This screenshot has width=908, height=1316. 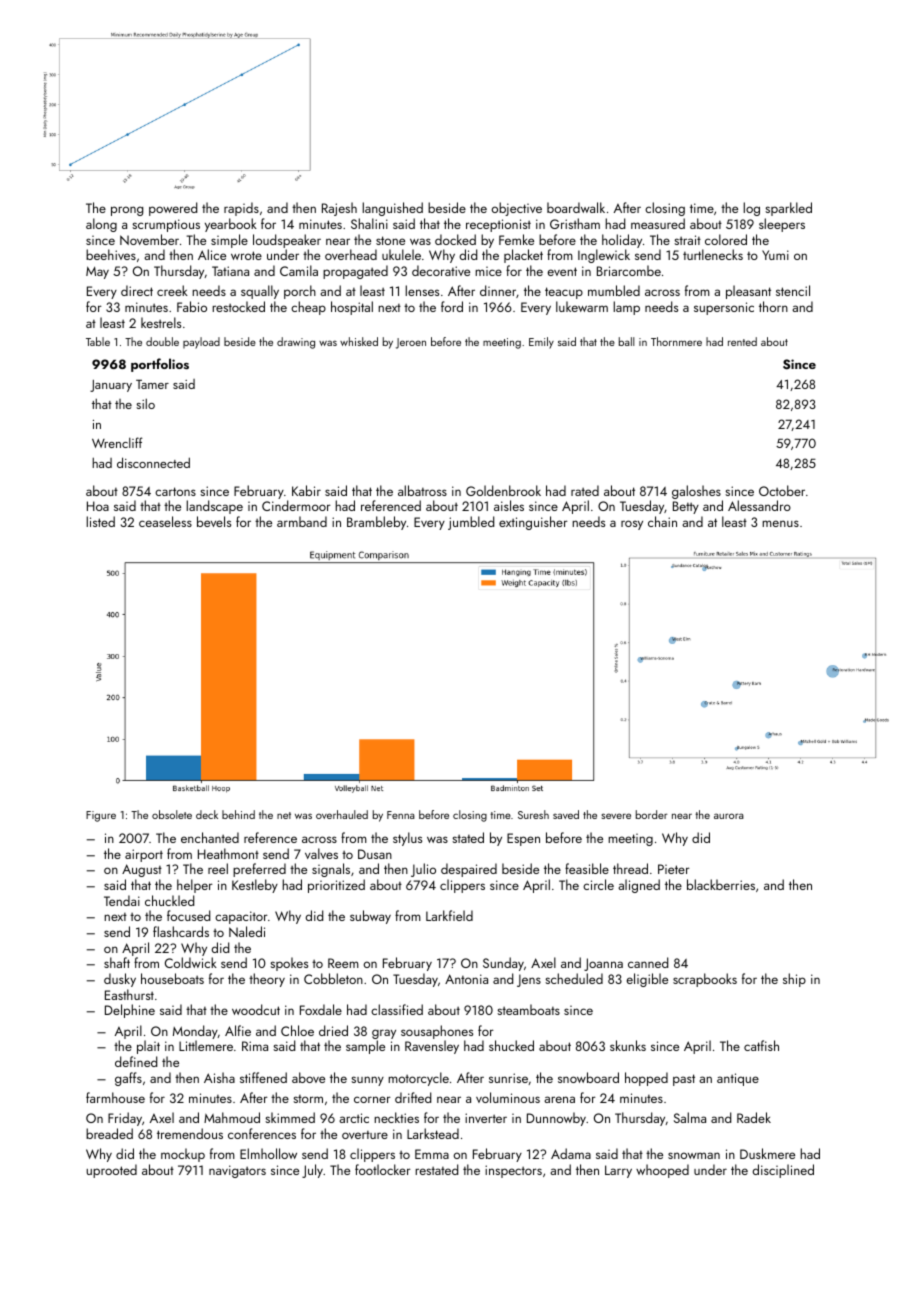 I want to click on rapids, so click(x=241, y=209).
